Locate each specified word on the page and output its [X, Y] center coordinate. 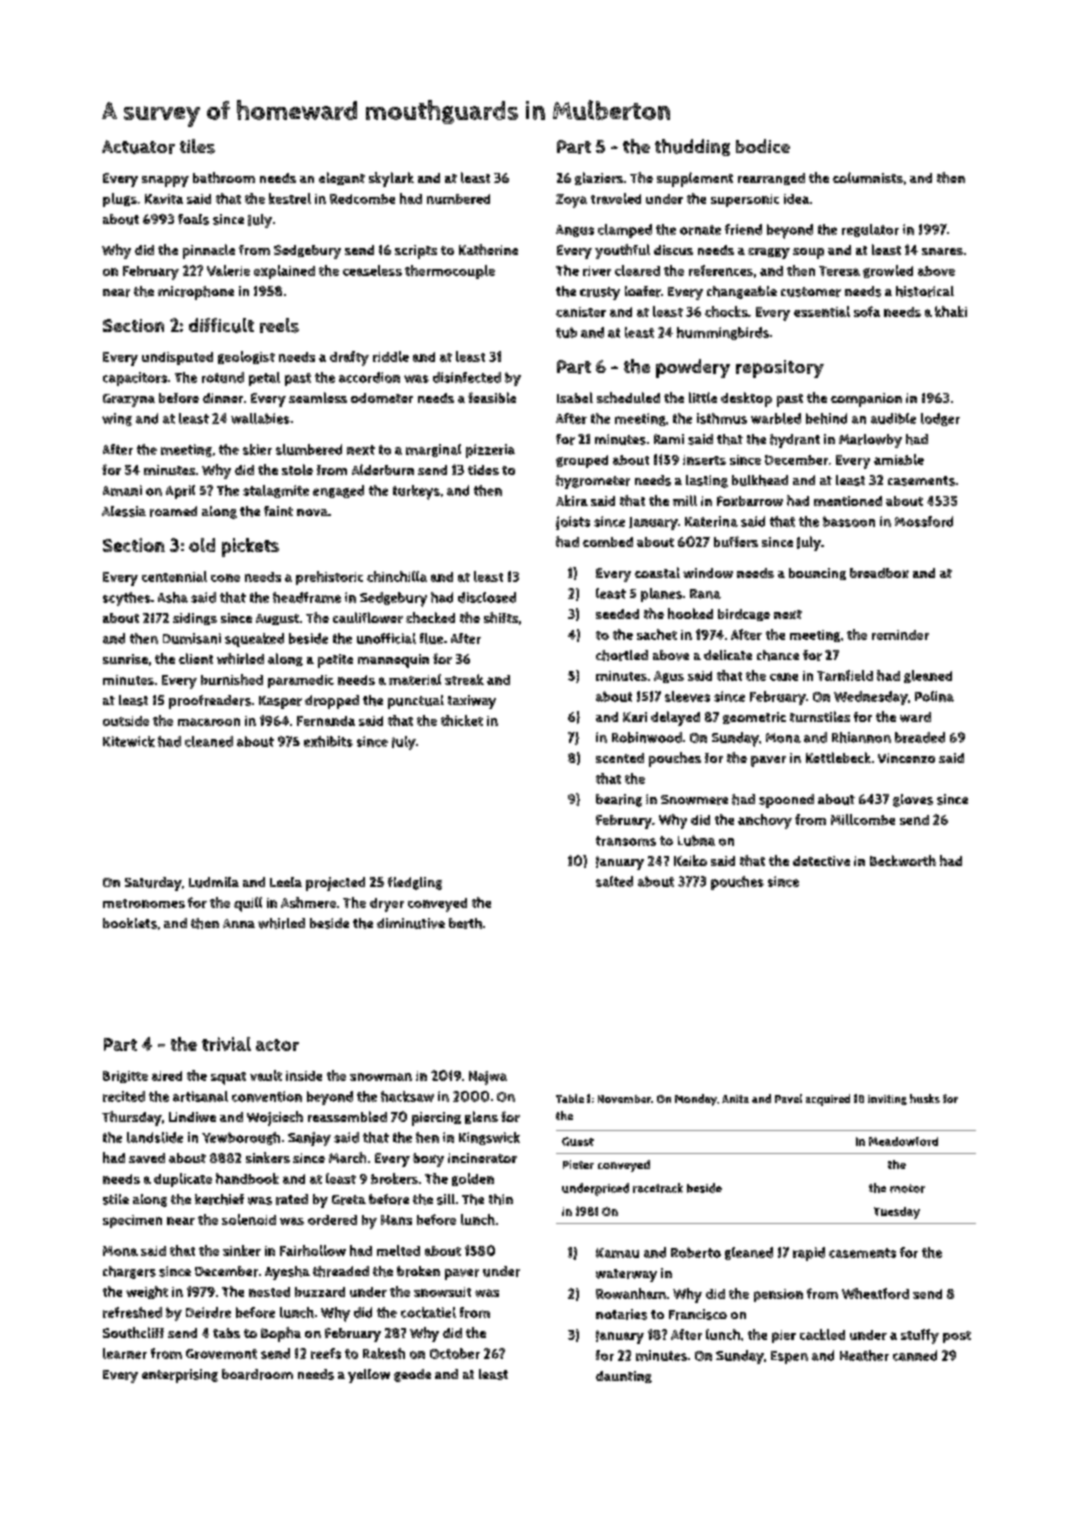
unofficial [386, 638]
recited [124, 1096]
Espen [789, 1357]
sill [446, 1199]
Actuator [138, 147]
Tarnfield [845, 675]
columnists [868, 177]
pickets [250, 547]
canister [581, 312]
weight [147, 1292]
